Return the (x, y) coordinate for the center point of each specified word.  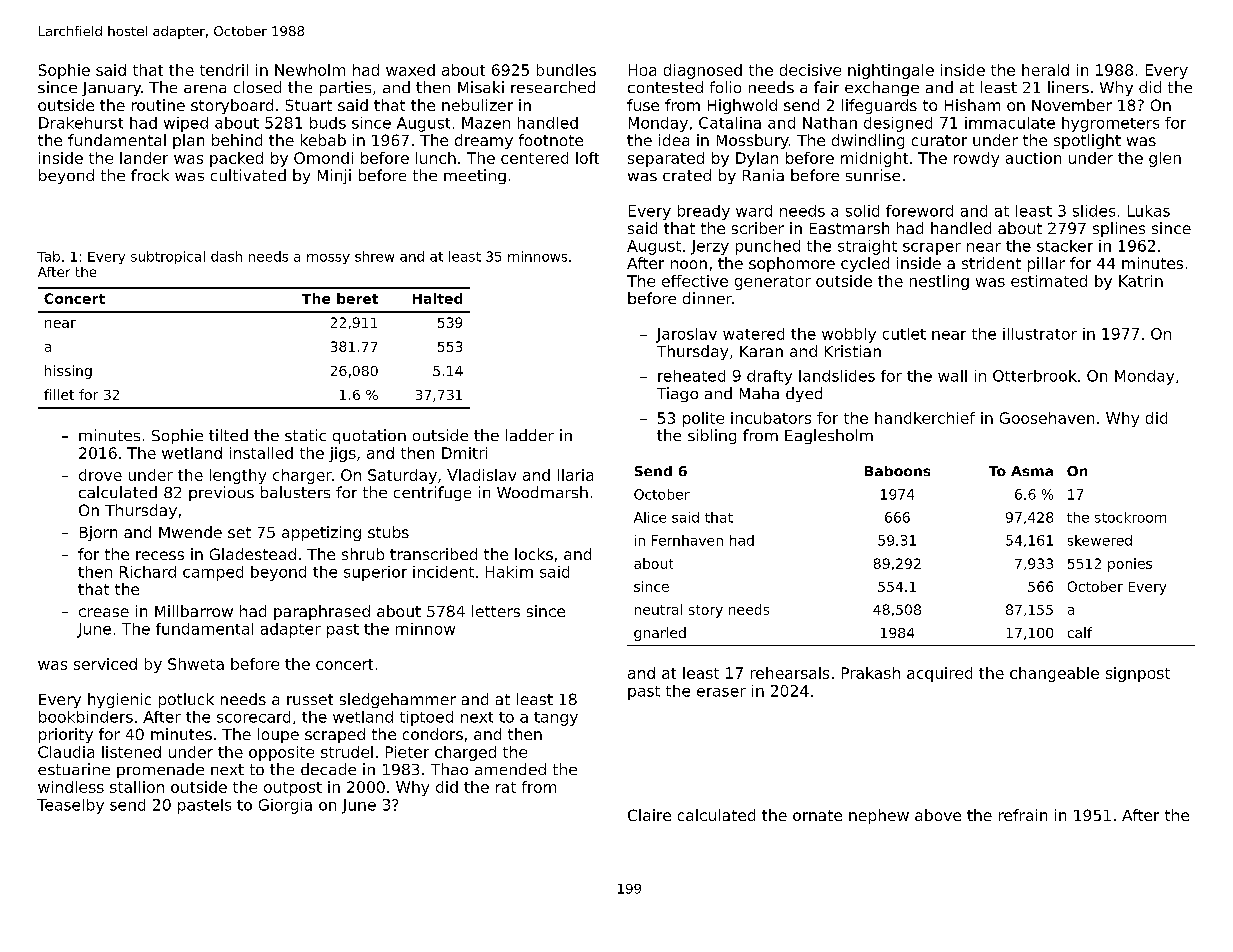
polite (703, 419)
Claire (649, 815)
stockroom (1130, 517)
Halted (437, 298)
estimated (1049, 281)
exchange (882, 88)
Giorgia (285, 806)
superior (375, 573)
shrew (374, 256)
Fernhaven (687, 540)
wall (952, 376)
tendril (224, 70)
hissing (68, 372)
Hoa (642, 70)
